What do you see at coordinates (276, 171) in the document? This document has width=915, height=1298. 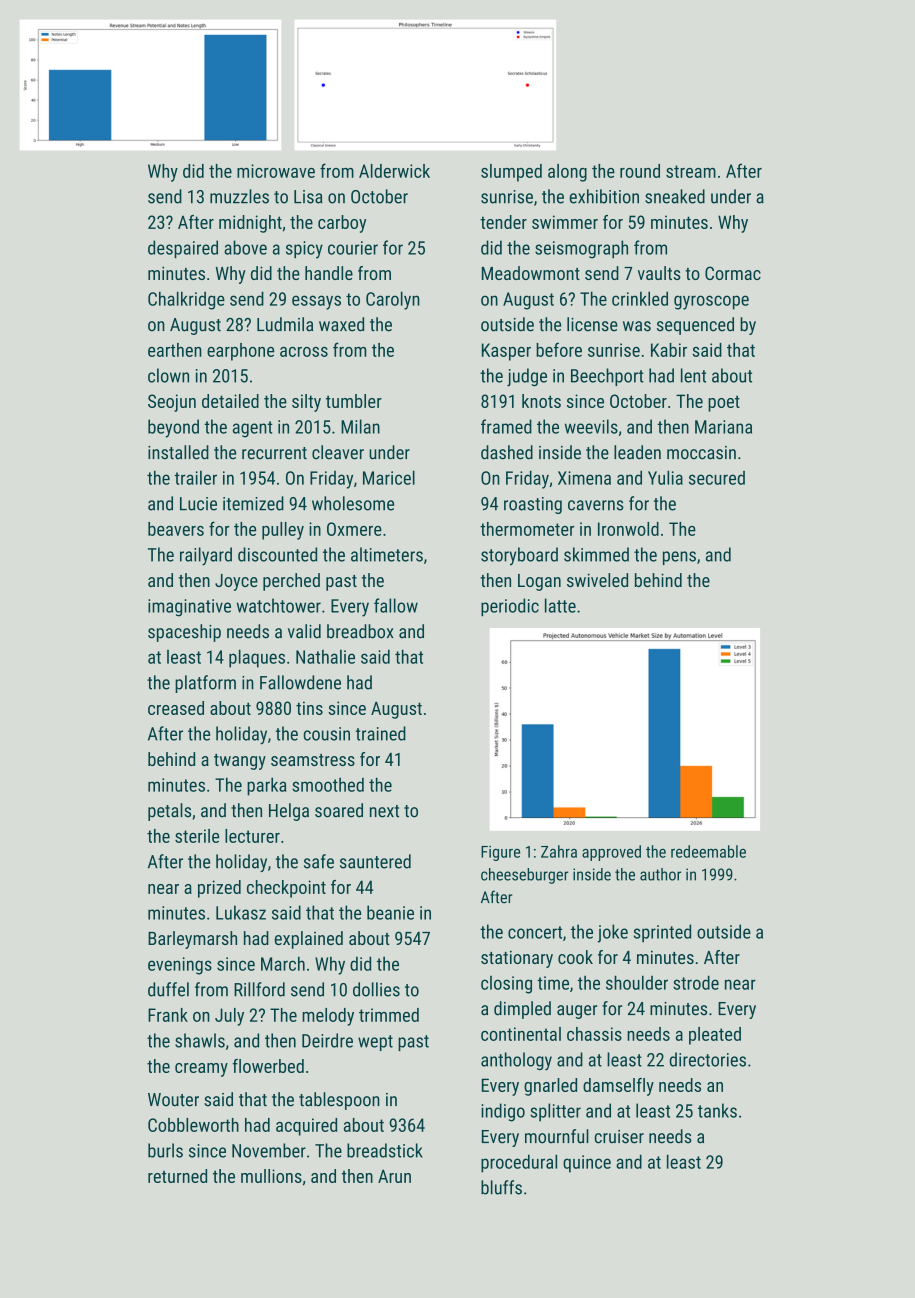 I see `microwave` at bounding box center [276, 171].
